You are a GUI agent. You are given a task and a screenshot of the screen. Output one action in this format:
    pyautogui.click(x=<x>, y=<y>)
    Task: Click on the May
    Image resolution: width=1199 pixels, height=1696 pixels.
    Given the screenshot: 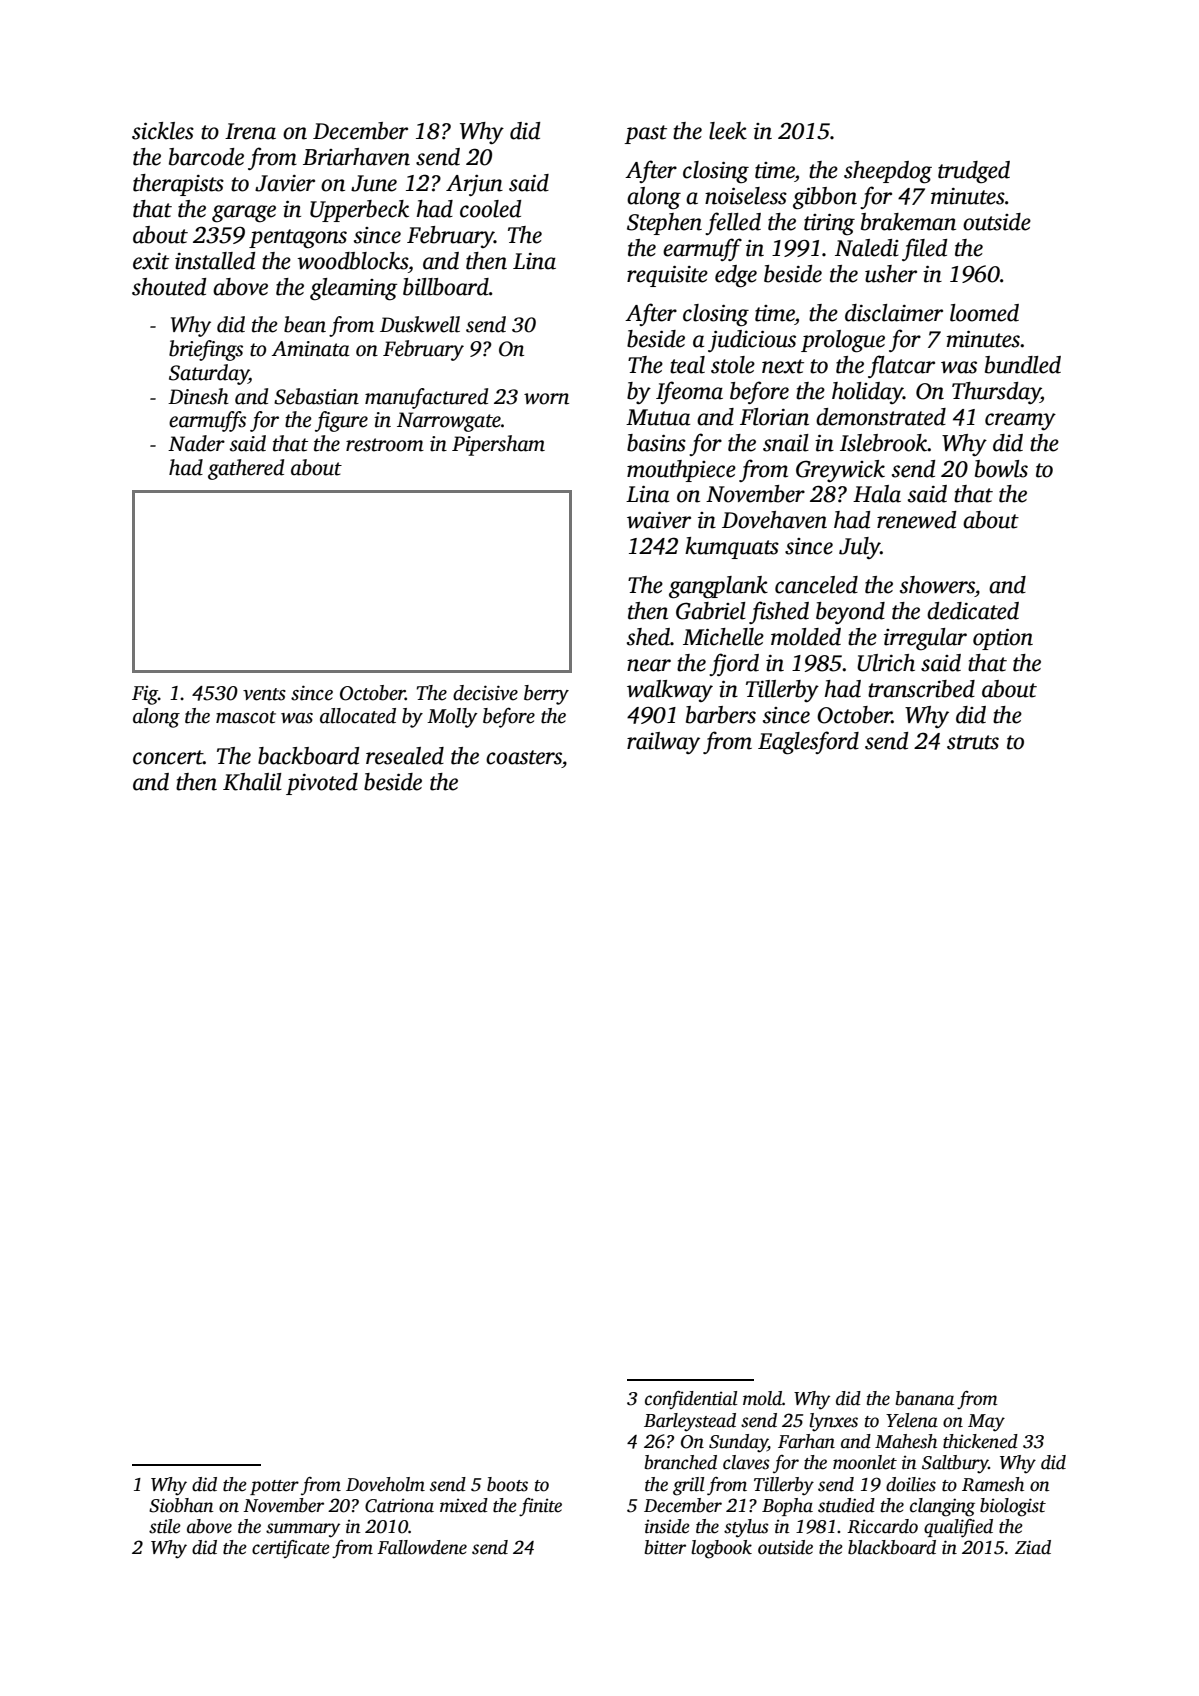 What is the action you would take?
    pyautogui.click(x=986, y=1423)
